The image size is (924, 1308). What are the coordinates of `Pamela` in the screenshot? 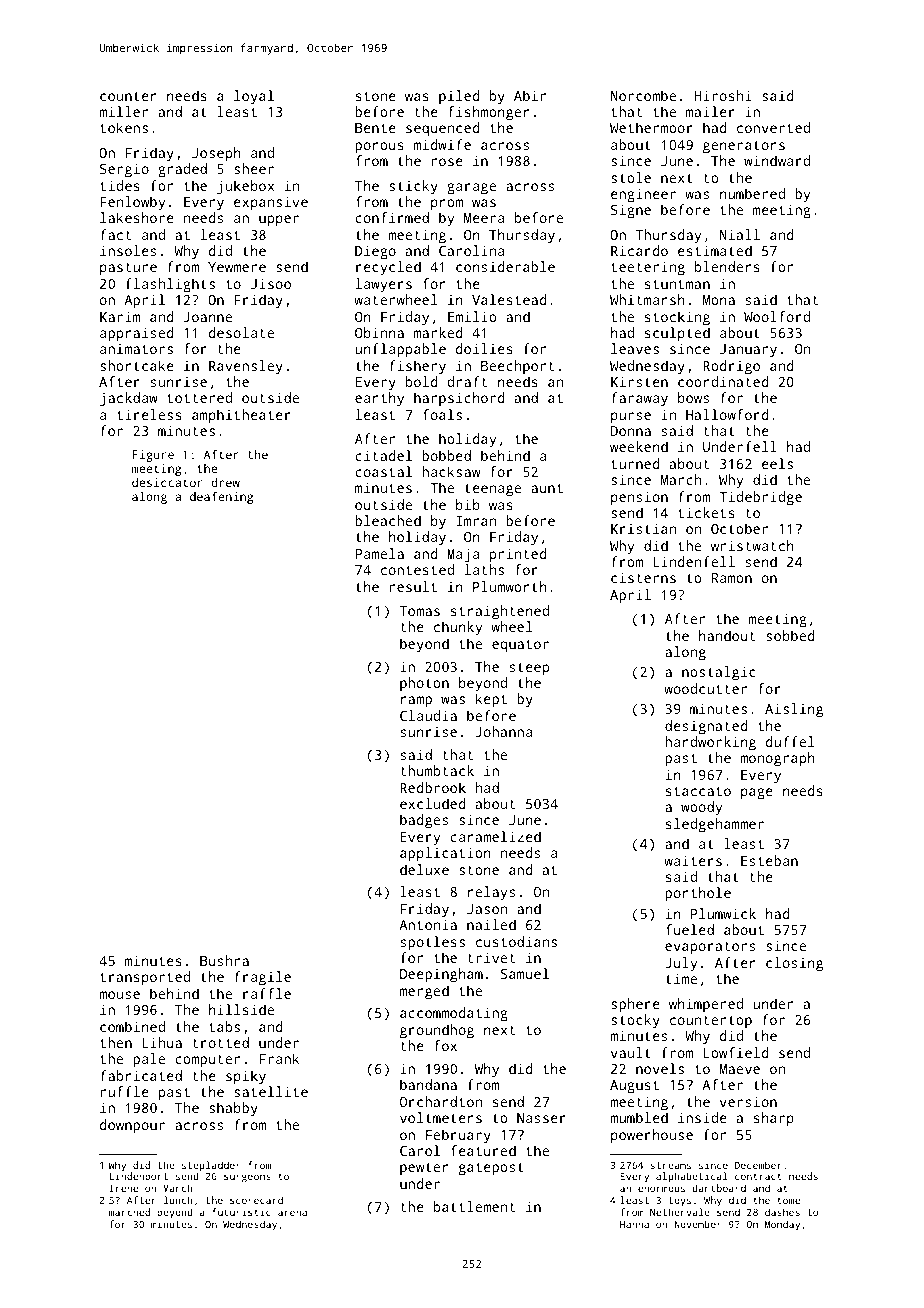 It's located at (379, 553).
